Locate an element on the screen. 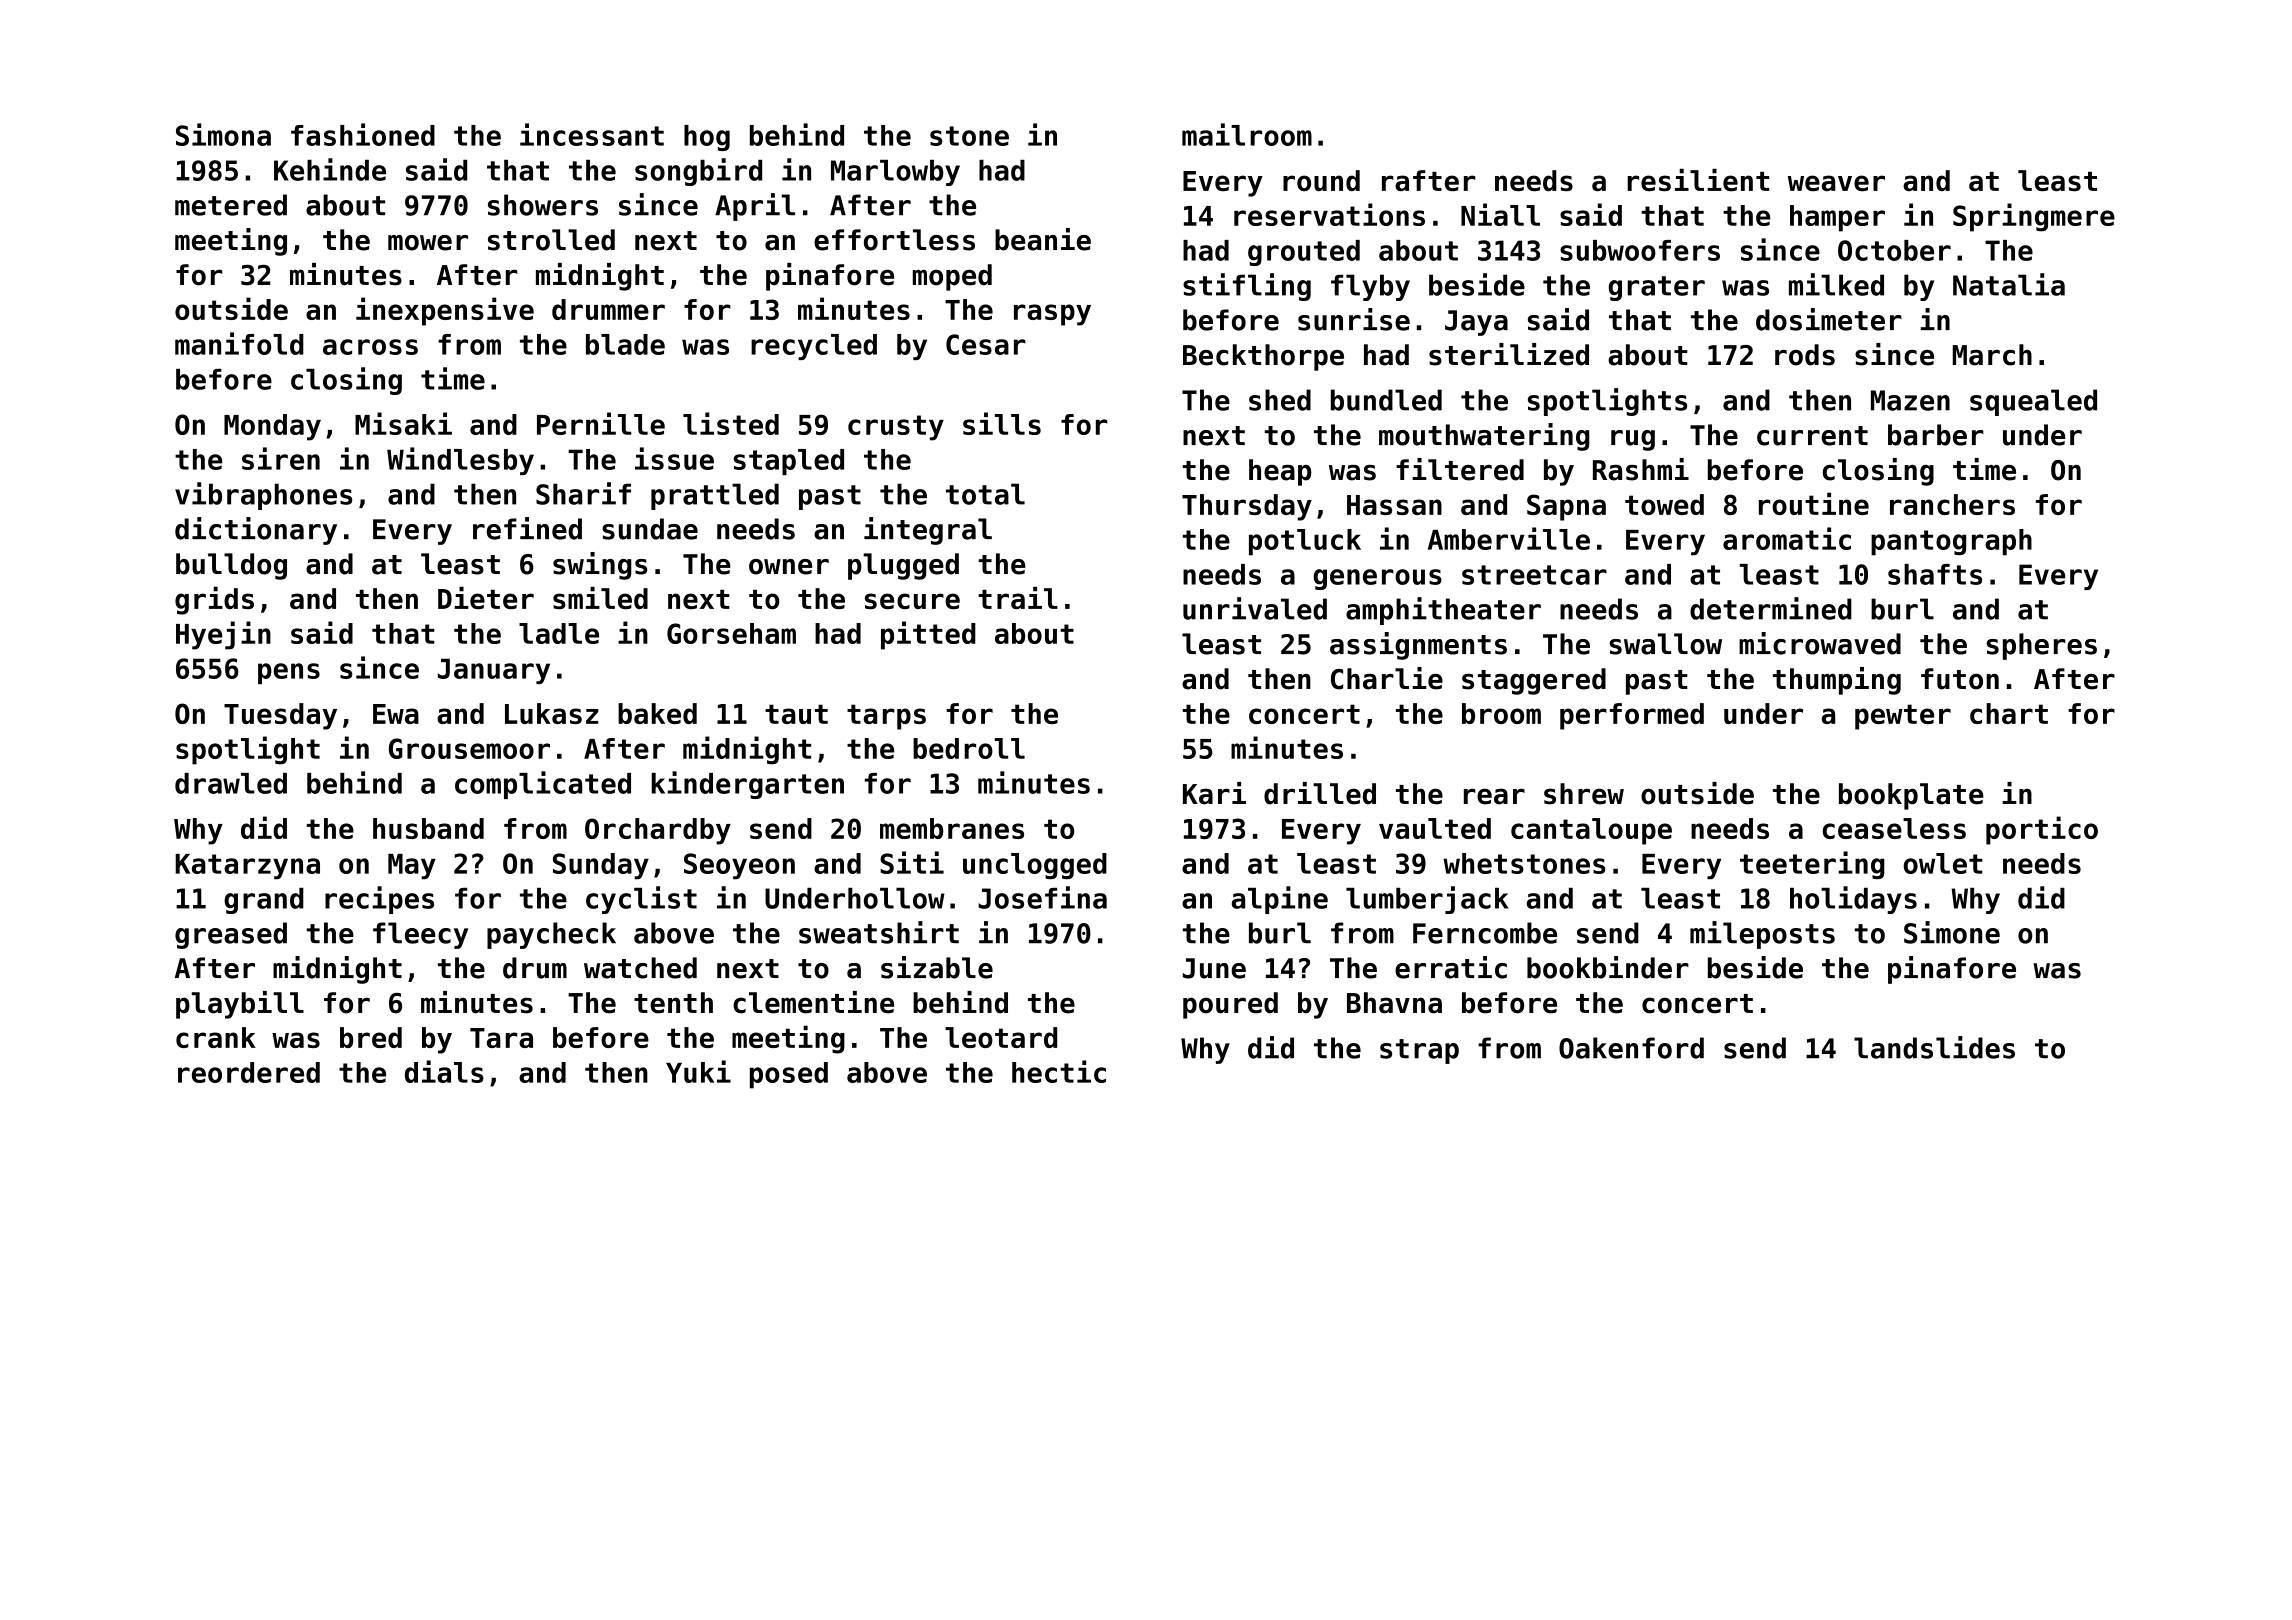 The image size is (2292, 1620). mileposts is located at coordinates (1762, 935).
